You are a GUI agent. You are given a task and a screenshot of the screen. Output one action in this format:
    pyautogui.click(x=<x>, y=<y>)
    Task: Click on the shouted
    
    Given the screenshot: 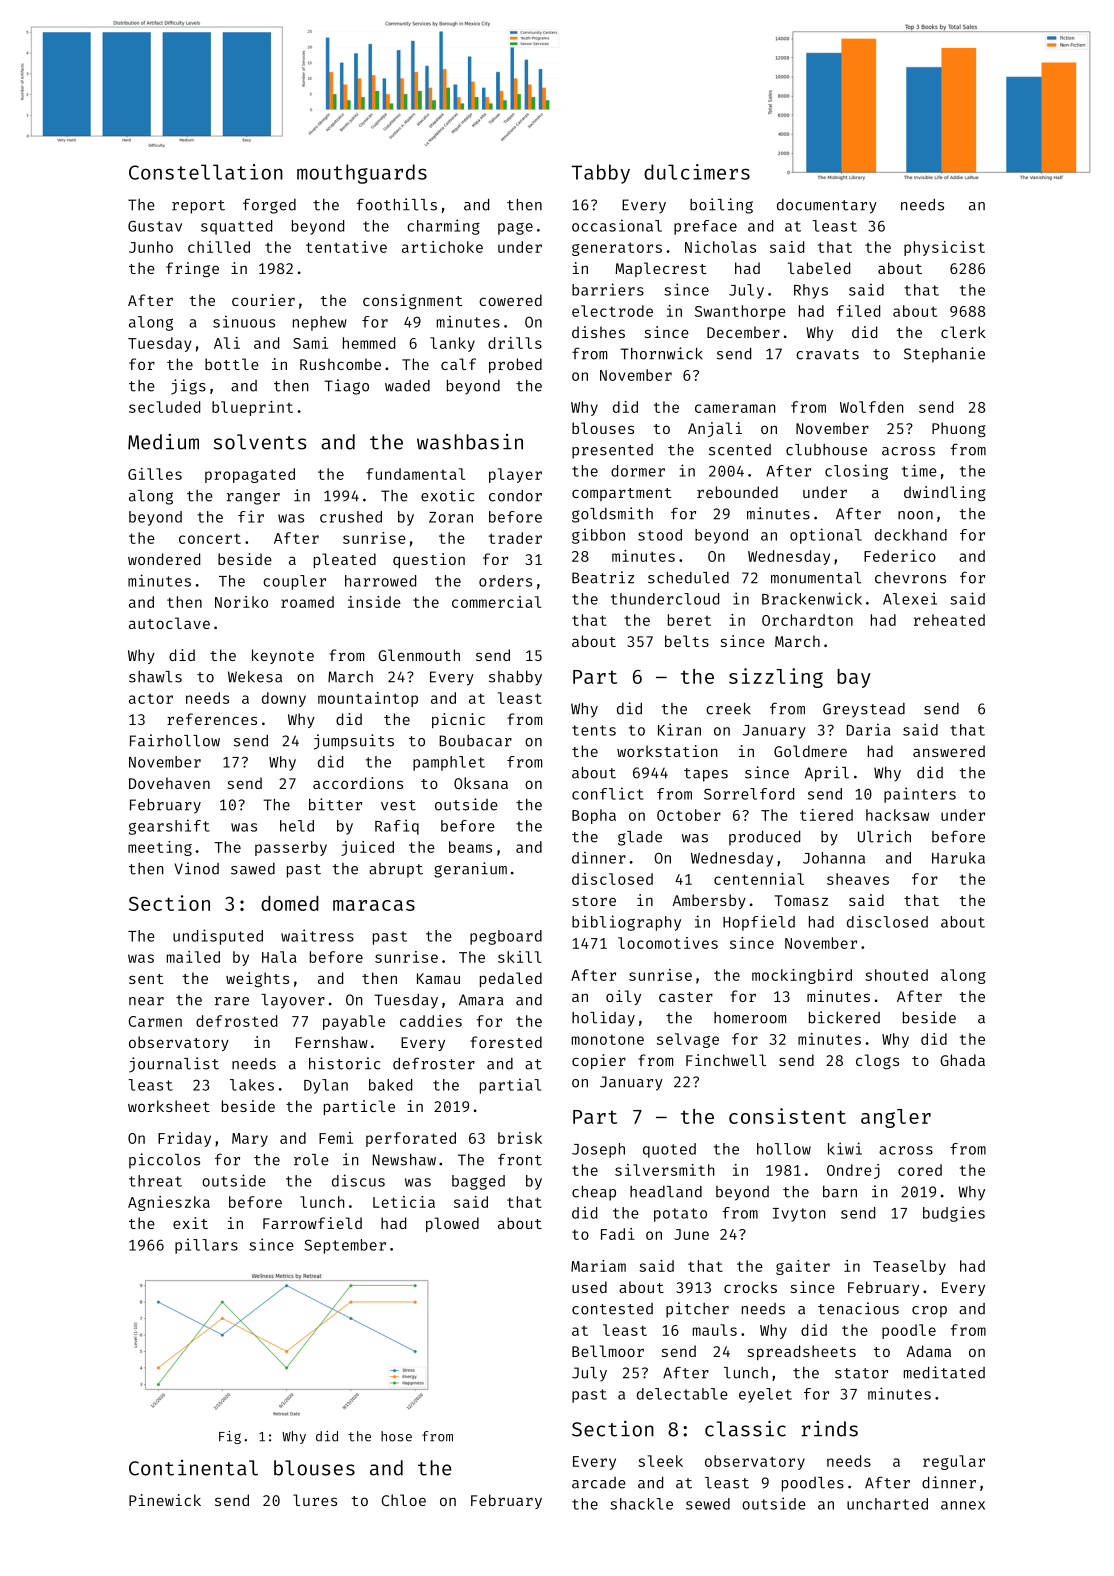 What is the action you would take?
    pyautogui.click(x=896, y=975)
